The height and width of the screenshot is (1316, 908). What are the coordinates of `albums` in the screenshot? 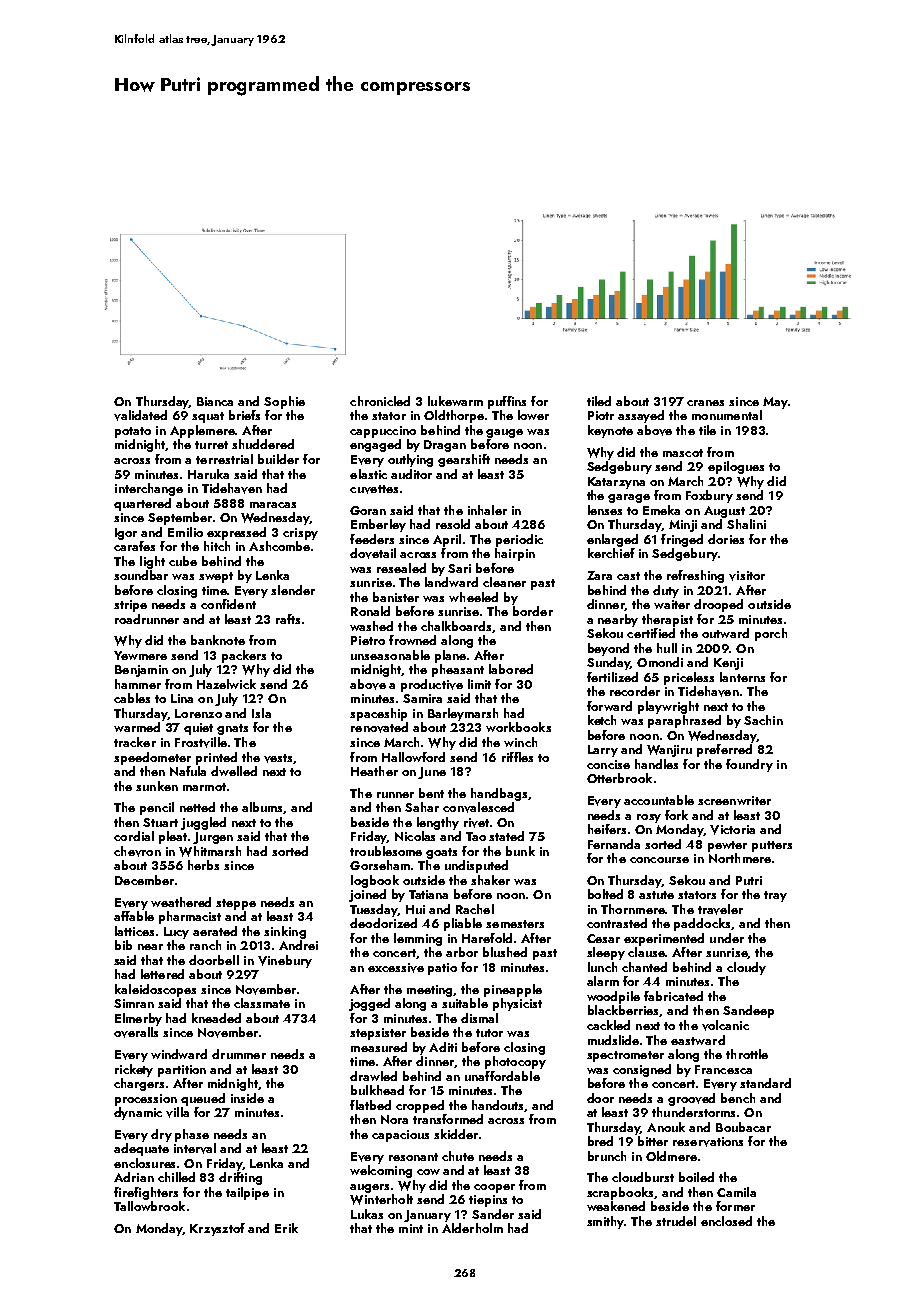 It's located at (262, 807).
